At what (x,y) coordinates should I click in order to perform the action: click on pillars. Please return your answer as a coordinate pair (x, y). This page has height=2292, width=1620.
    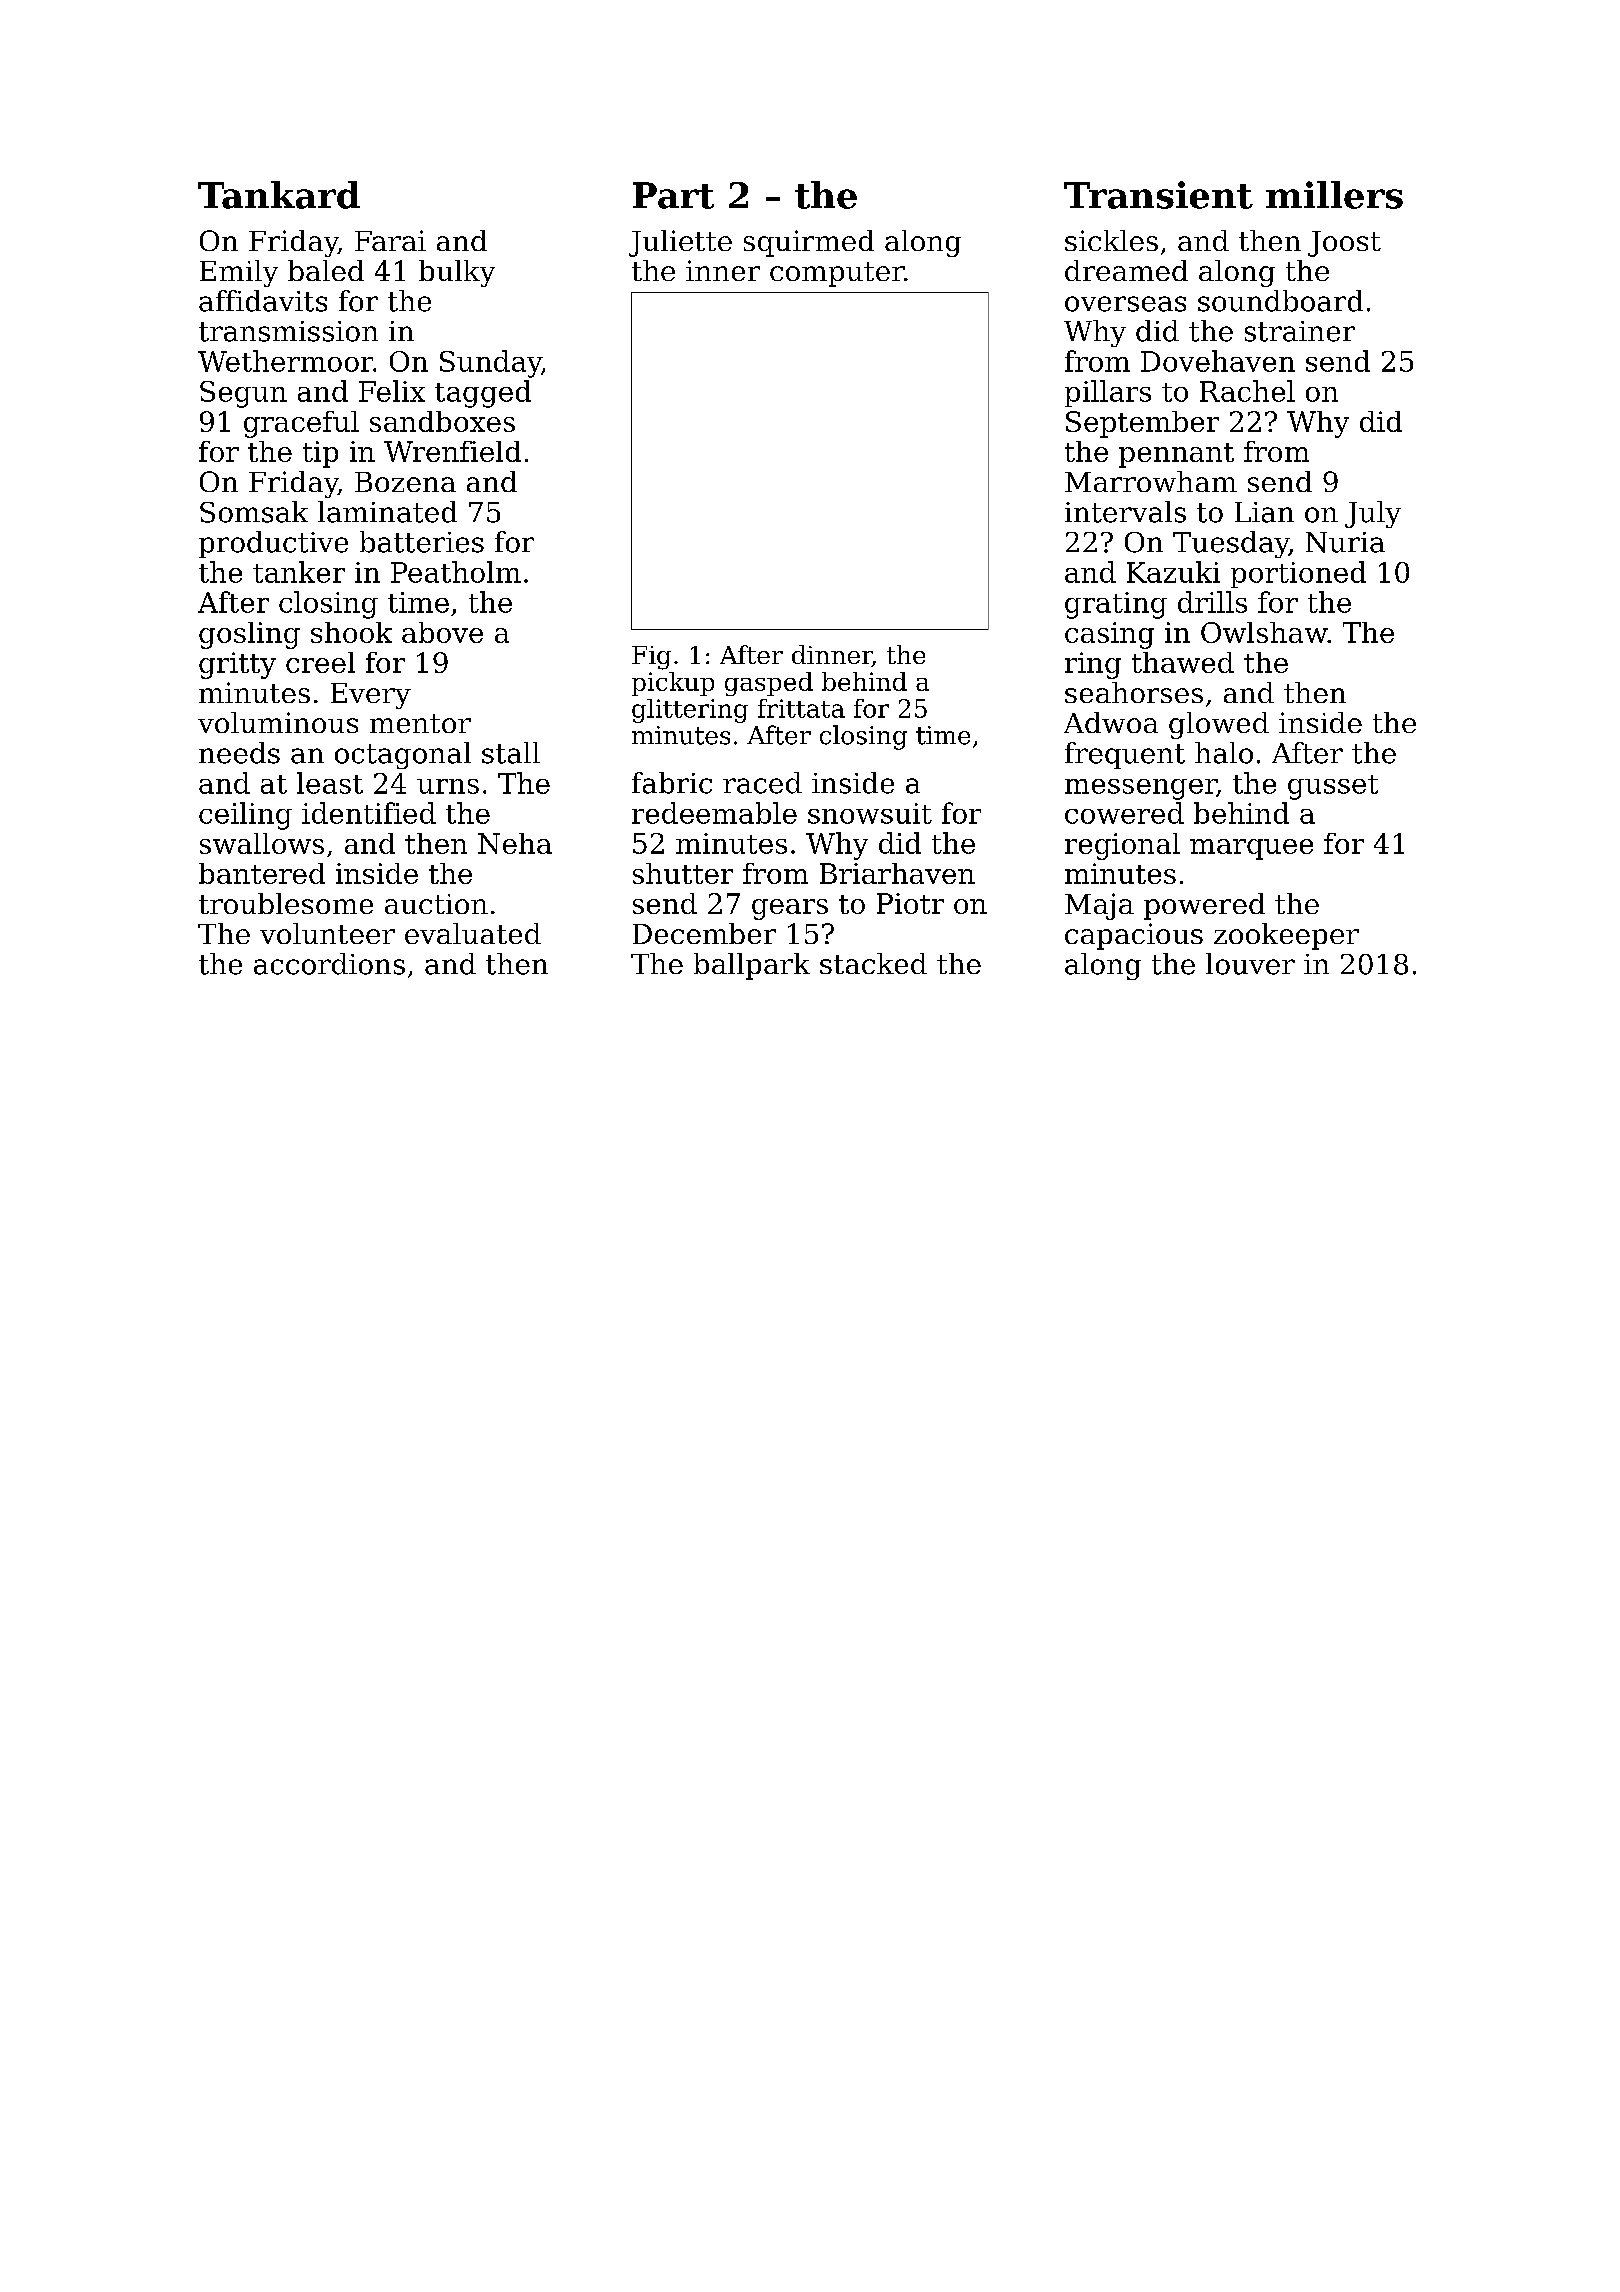
    Looking at the image, I should click on (1108, 393).
